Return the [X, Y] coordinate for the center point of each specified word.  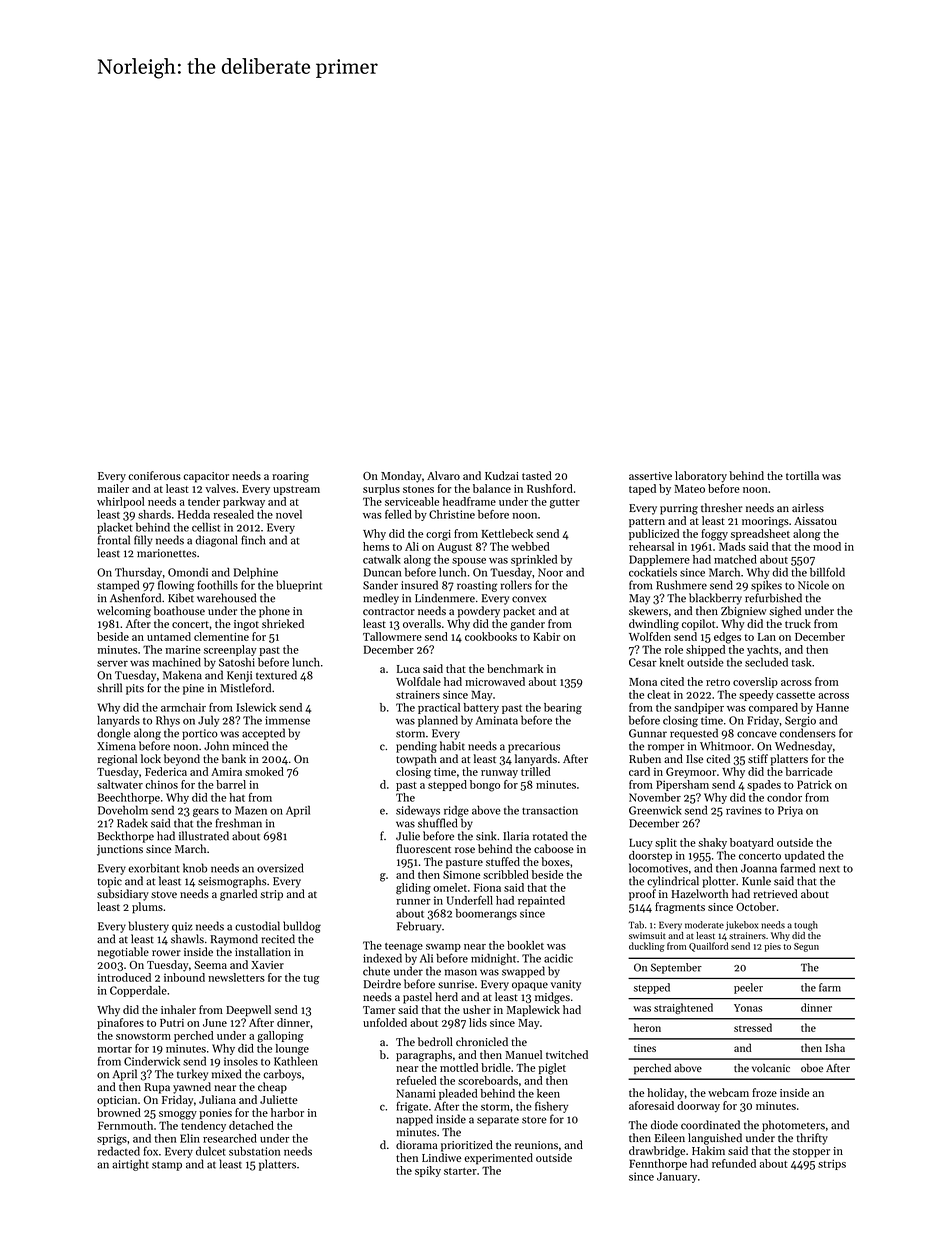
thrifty [812, 1139]
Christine [452, 514]
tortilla [802, 475]
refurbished [773, 598]
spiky [428, 1171]
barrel [231, 784]
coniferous [154, 475]
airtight [130, 1165]
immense [287, 720]
